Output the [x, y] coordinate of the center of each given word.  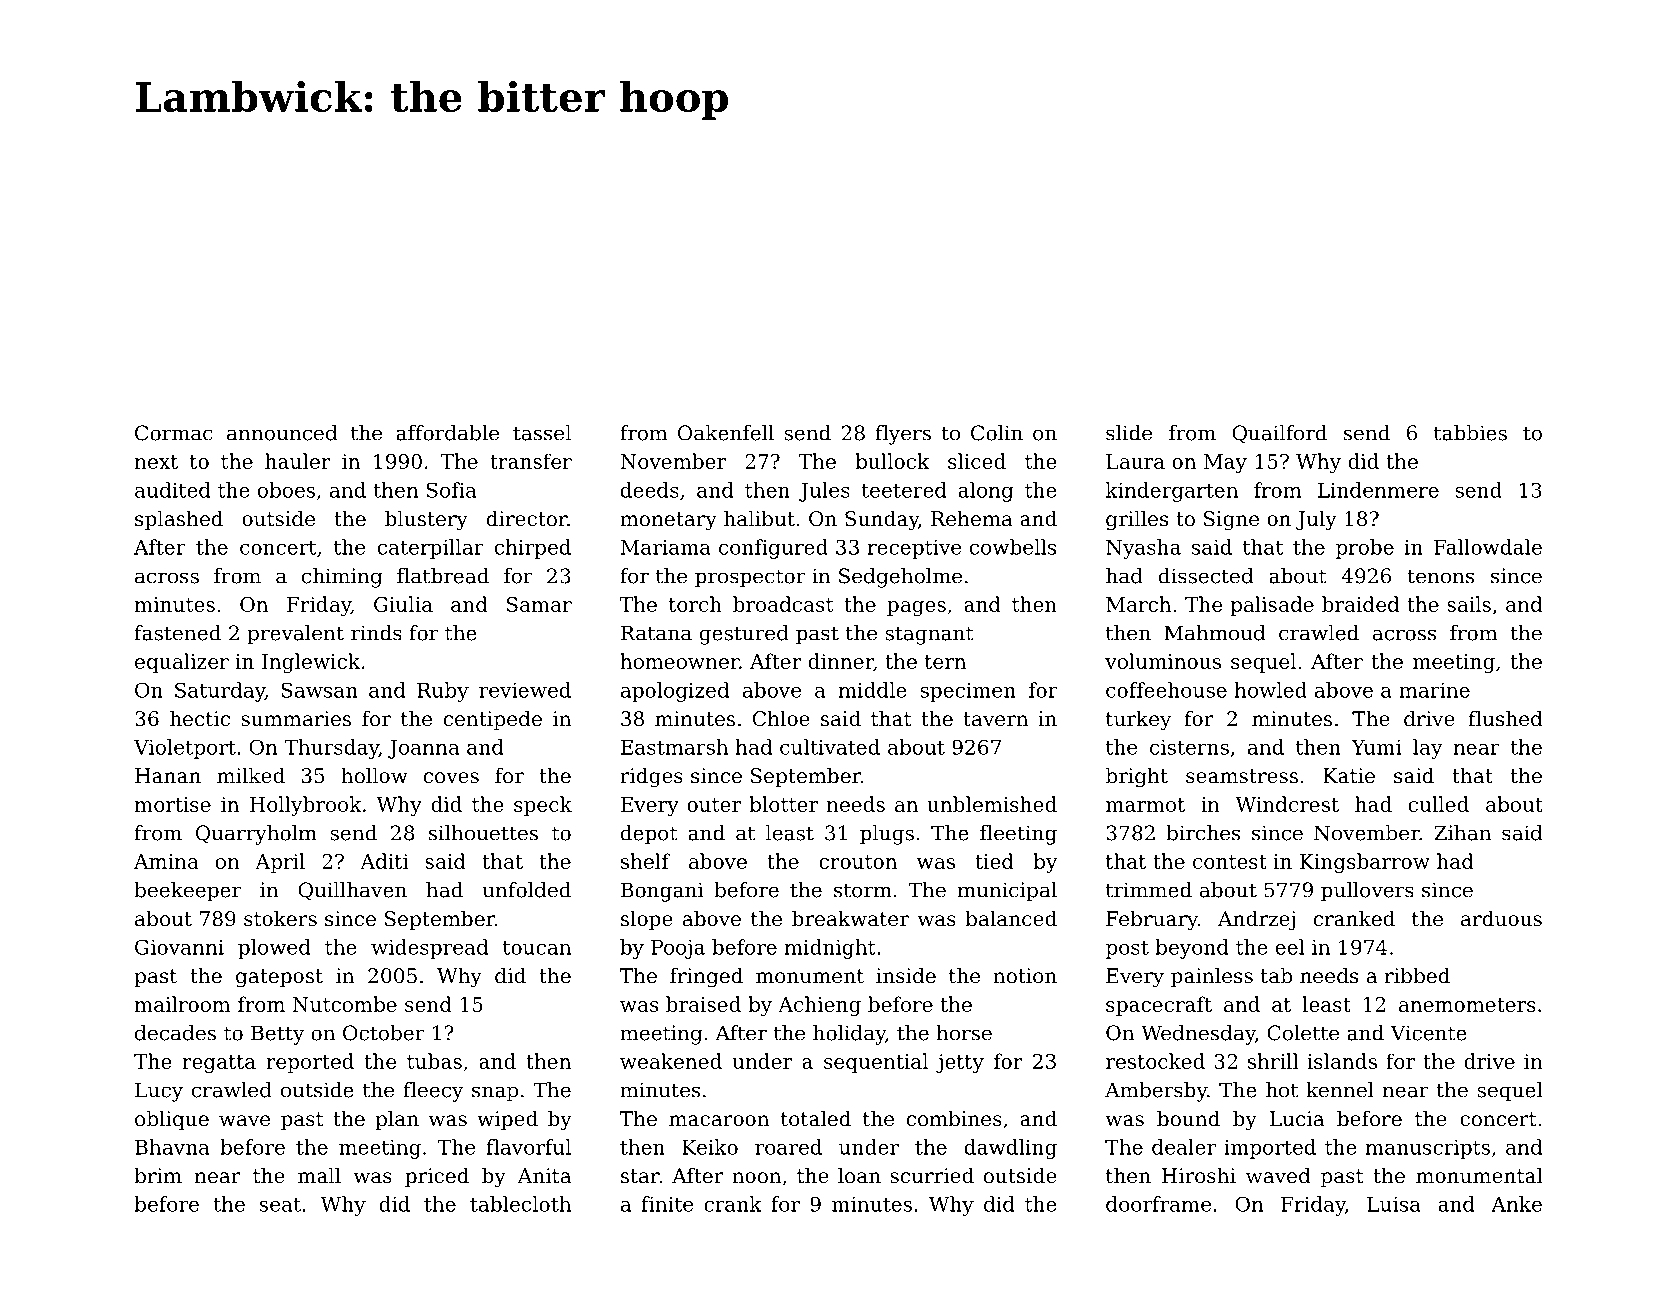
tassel [542, 433]
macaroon [719, 1121]
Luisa [1394, 1204]
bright [1137, 777]
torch [695, 604]
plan [397, 1120]
